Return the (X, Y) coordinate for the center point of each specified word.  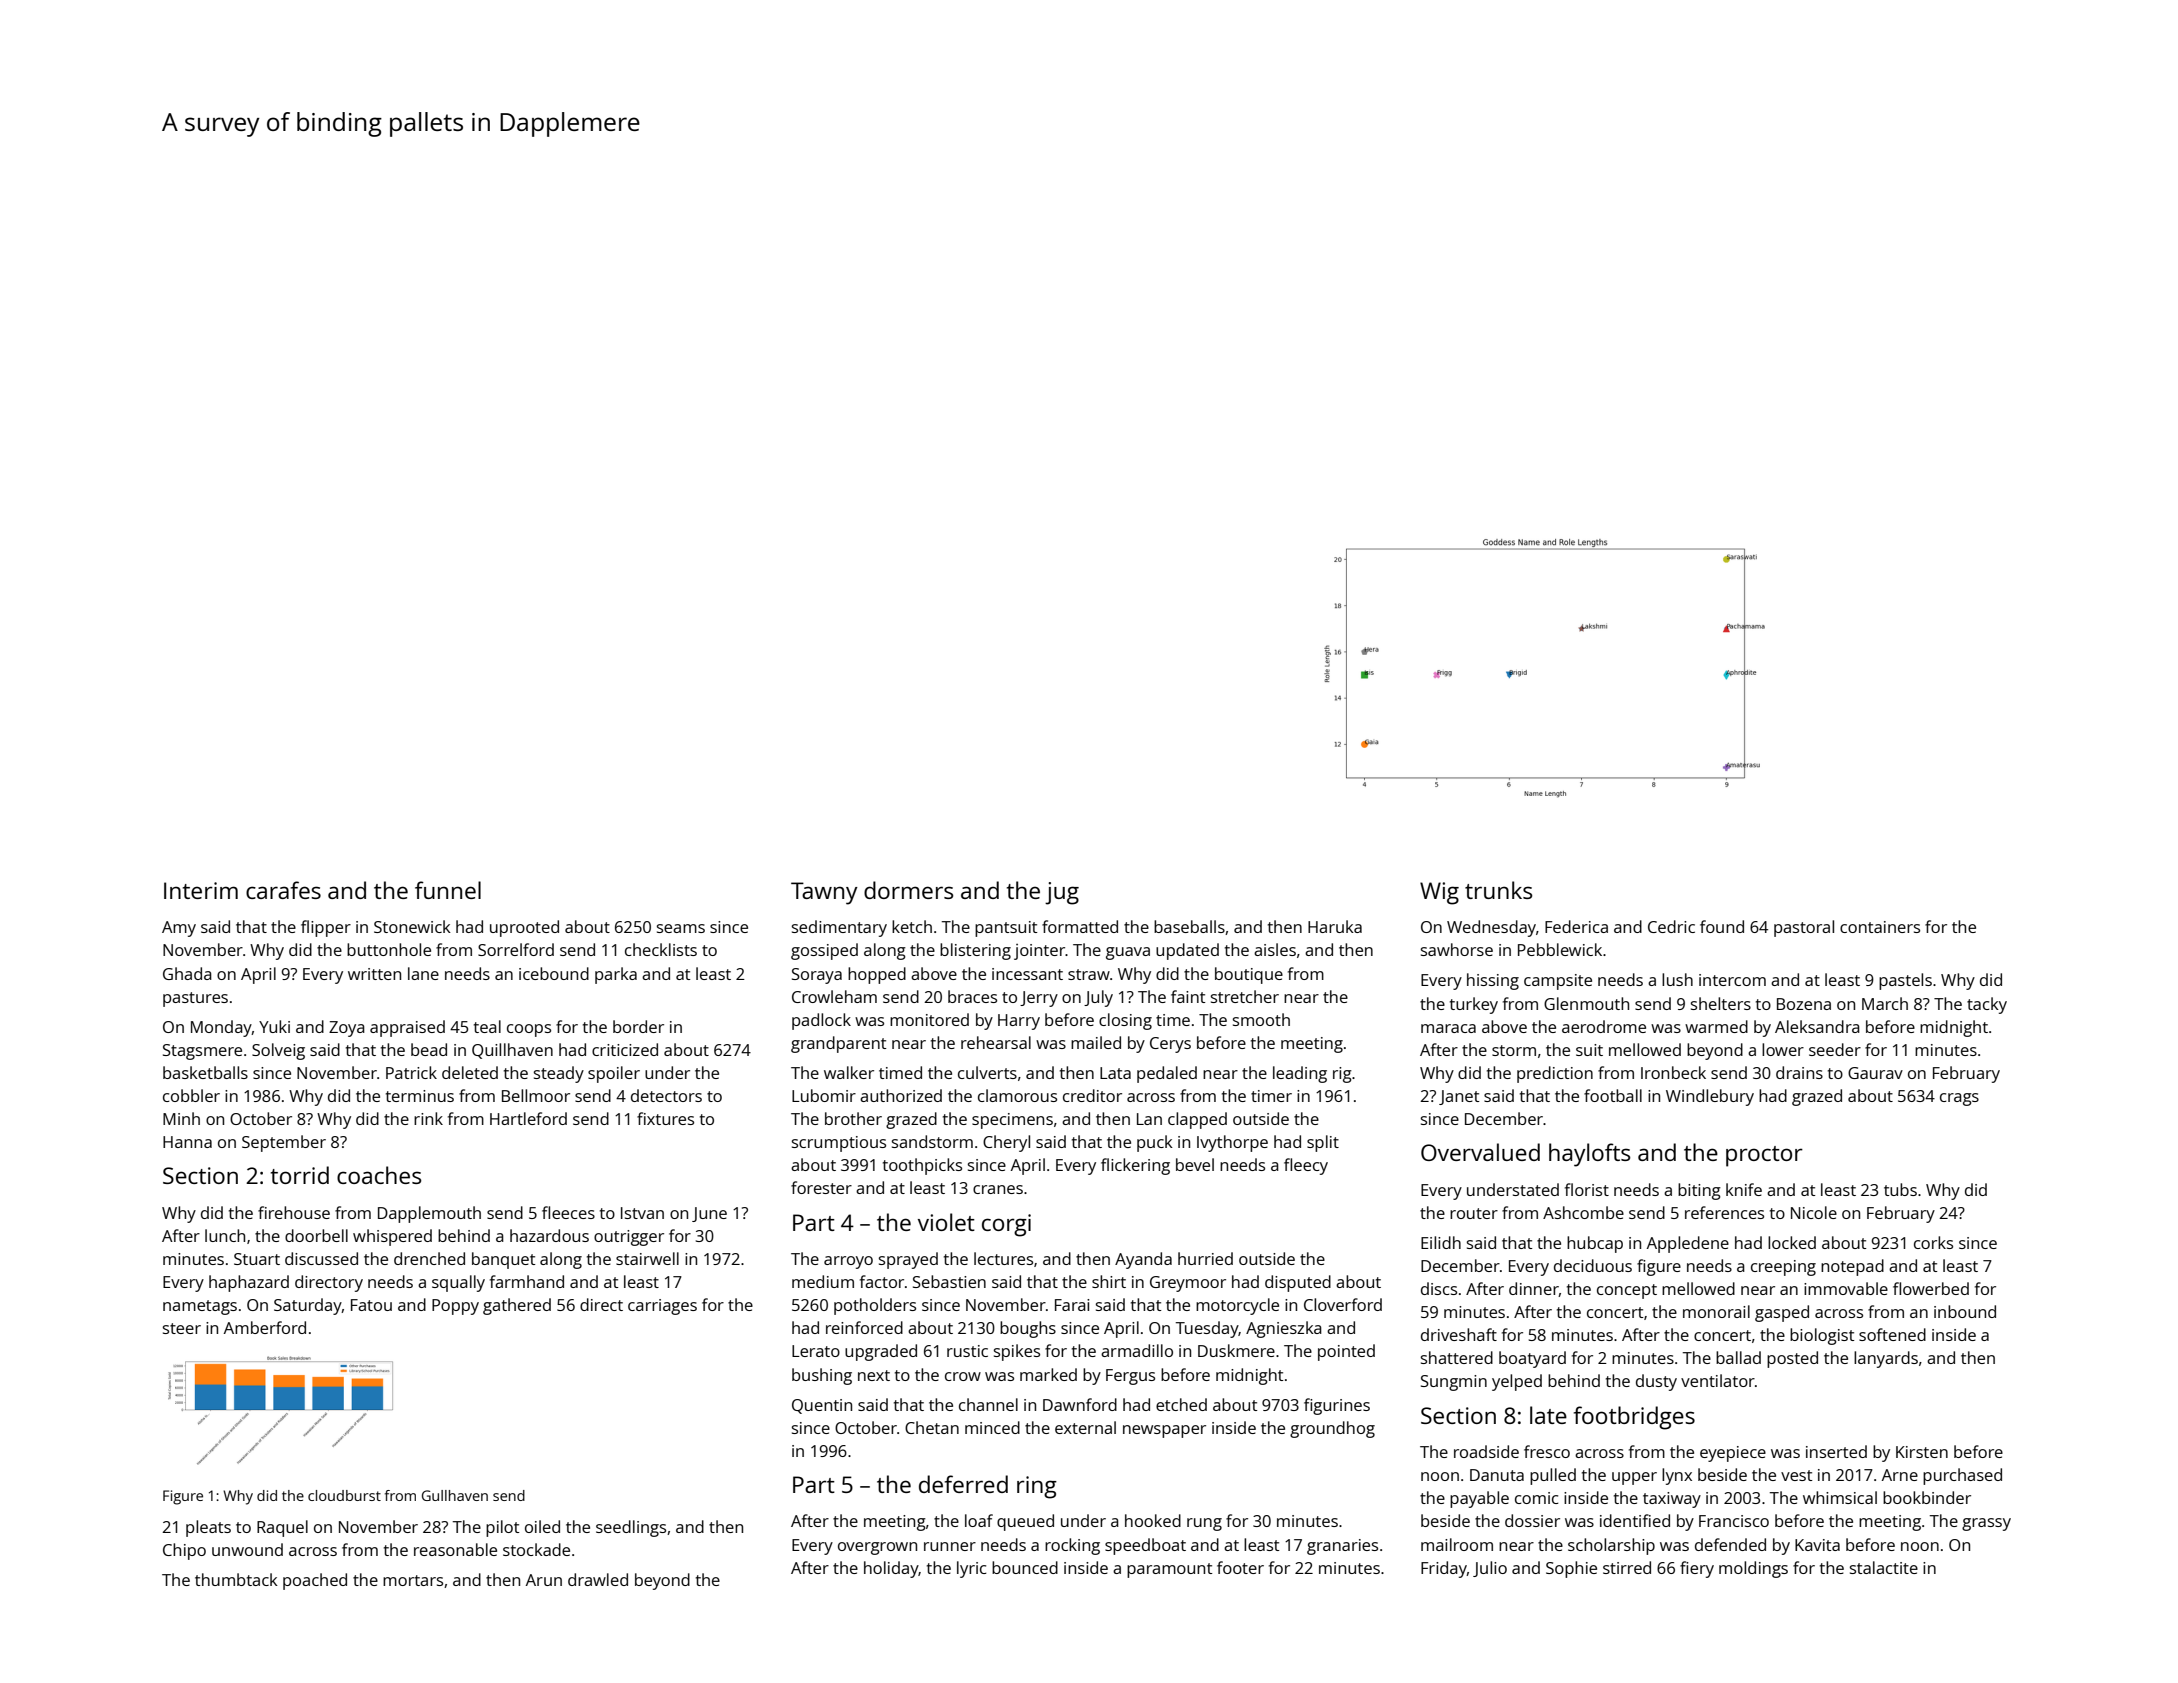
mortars (413, 1580)
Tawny (824, 893)
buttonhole (389, 949)
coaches (379, 1175)
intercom (1732, 980)
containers (1880, 927)
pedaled (1167, 1074)
